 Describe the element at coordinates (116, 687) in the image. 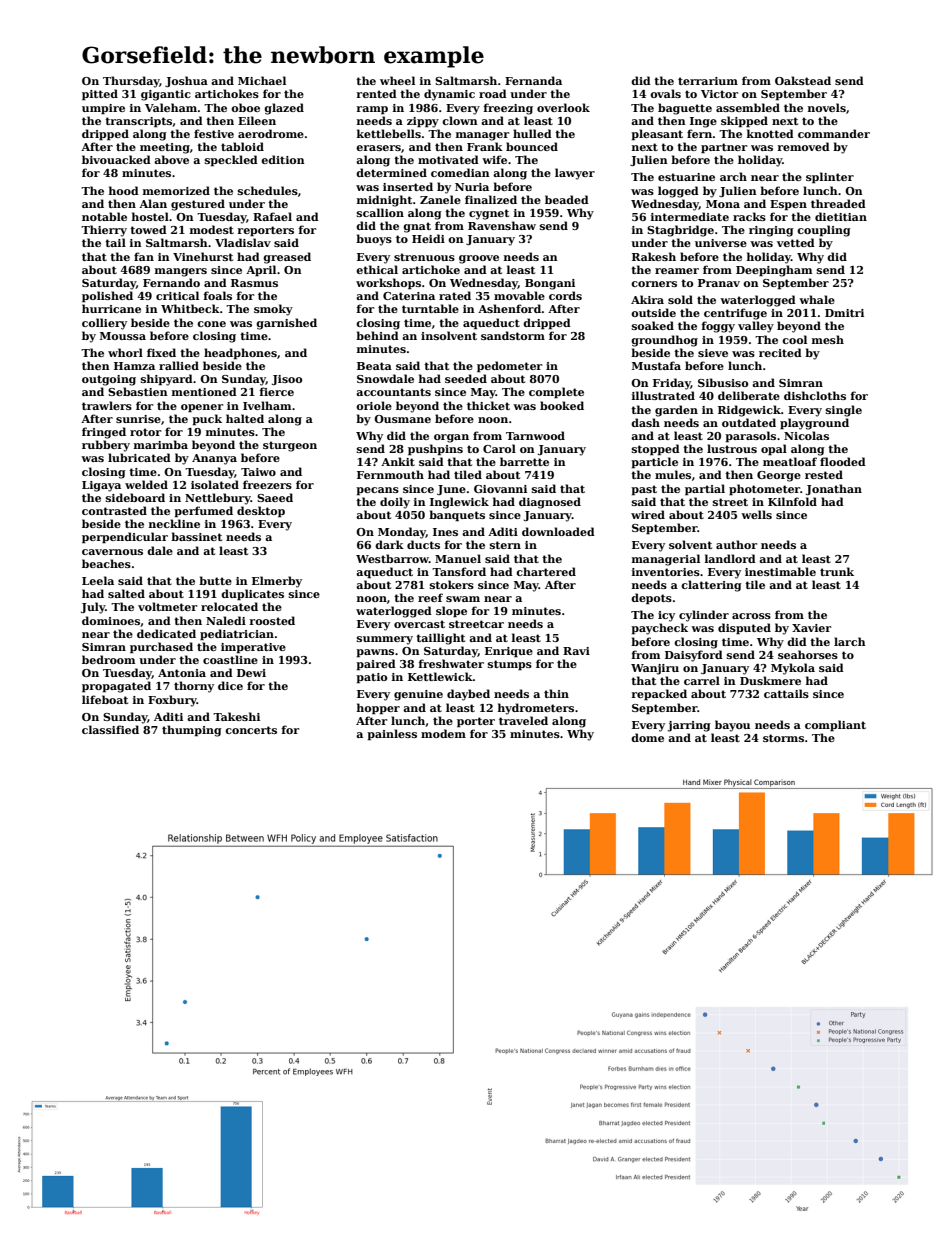

I see `propagated` at that location.
